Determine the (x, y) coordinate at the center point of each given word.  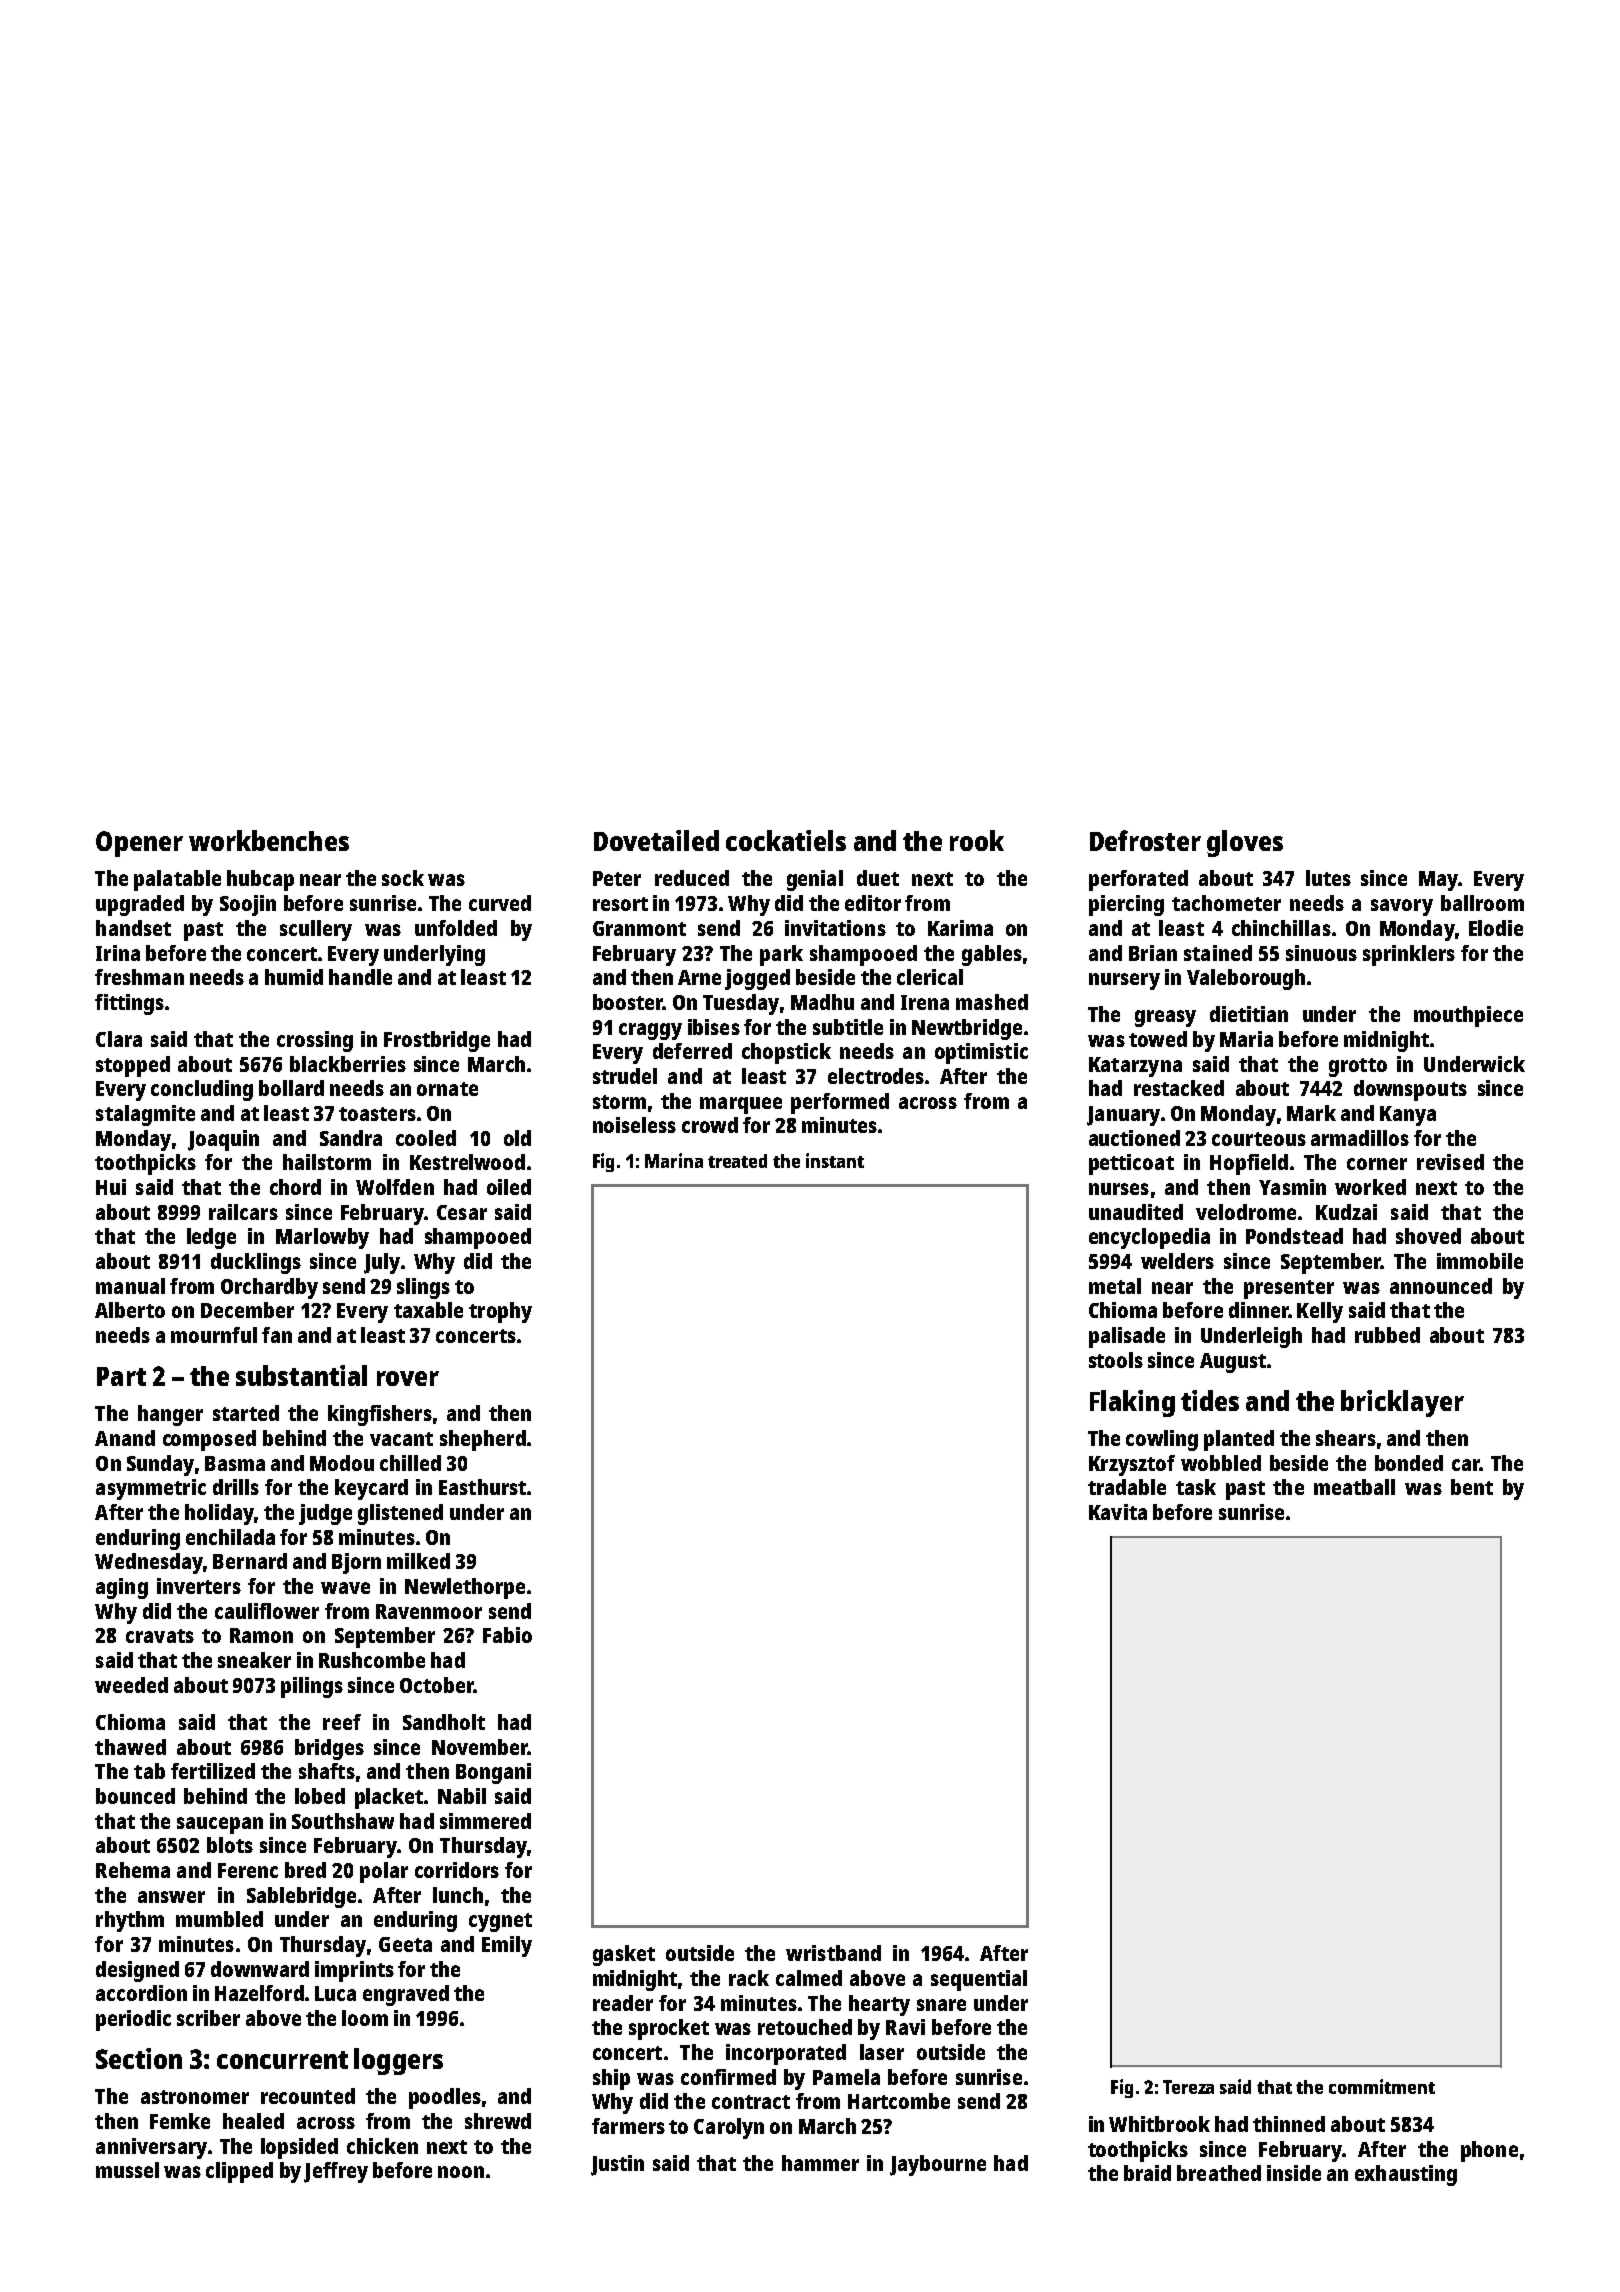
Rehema (133, 1870)
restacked (1179, 1088)
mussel (127, 2170)
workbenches (269, 840)
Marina (674, 1160)
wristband (833, 1953)
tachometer (1226, 903)
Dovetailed (656, 840)
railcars (243, 1212)
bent (1472, 1487)
